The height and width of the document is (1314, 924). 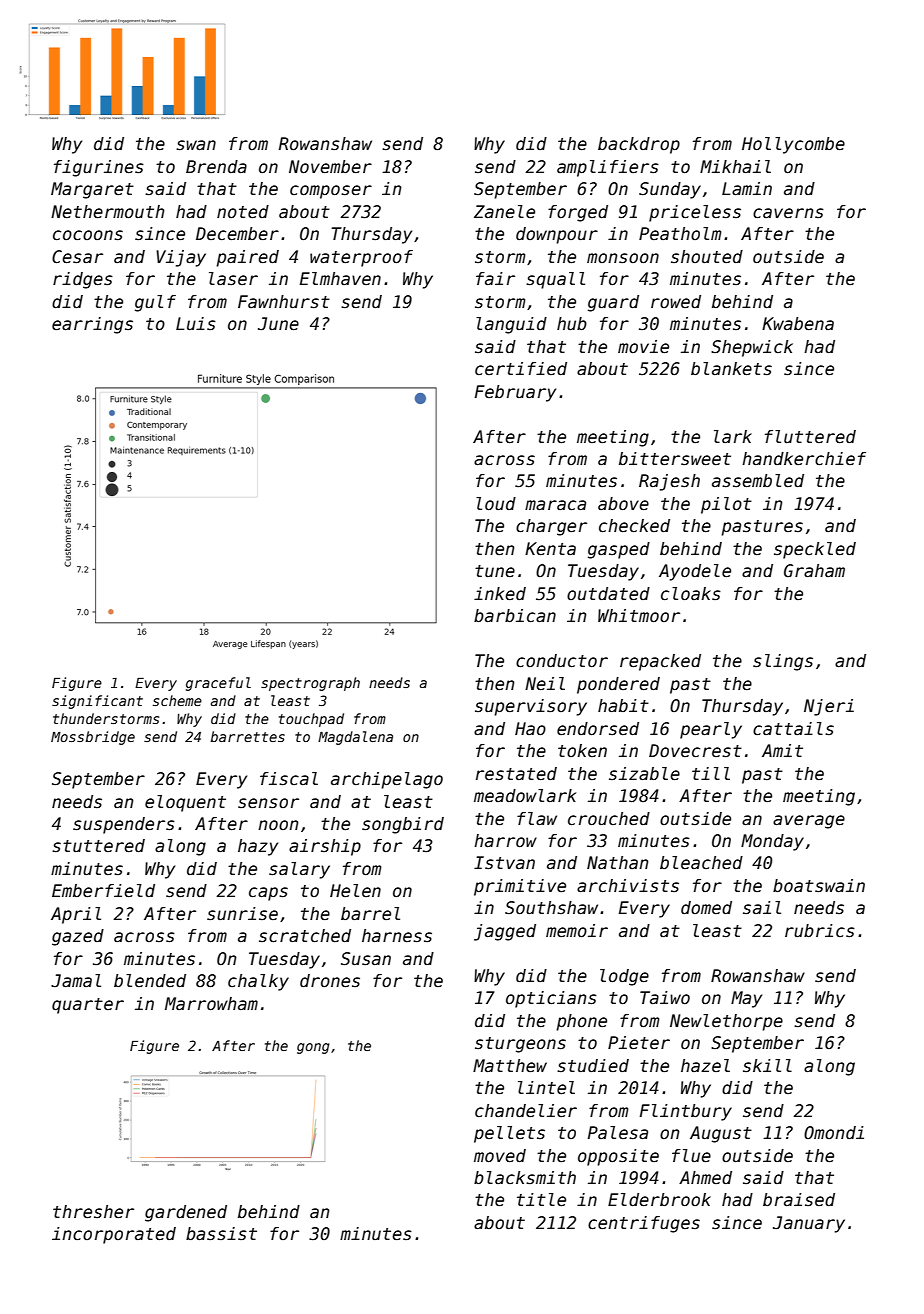 What do you see at coordinates (799, 1200) in the document?
I see `braised` at bounding box center [799, 1200].
